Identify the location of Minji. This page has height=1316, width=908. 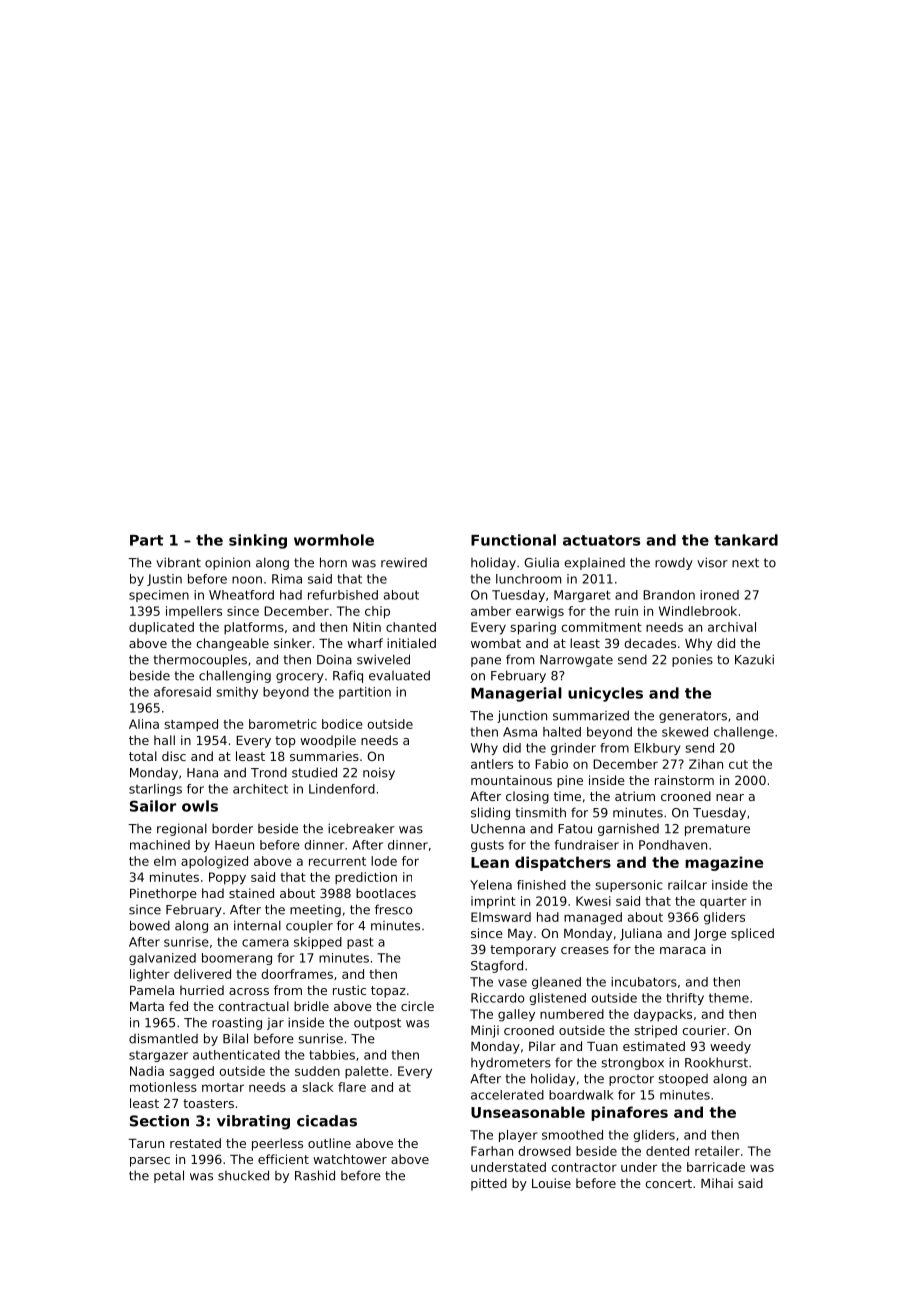
(485, 1031).
